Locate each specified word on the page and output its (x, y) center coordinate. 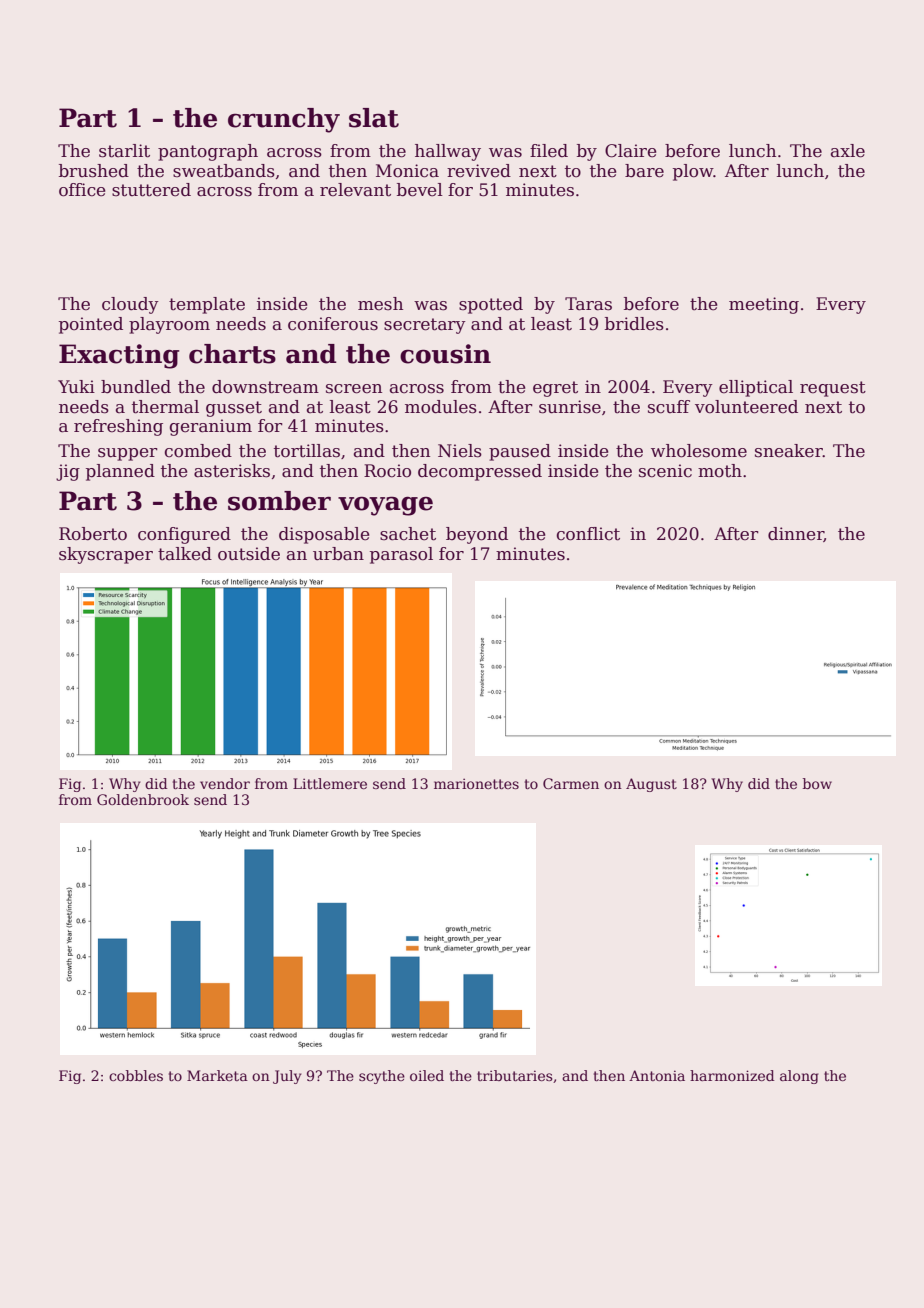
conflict (588, 534)
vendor (225, 783)
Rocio (387, 471)
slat (374, 118)
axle (848, 151)
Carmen (571, 783)
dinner (796, 534)
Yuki (76, 387)
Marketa (217, 1075)
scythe (382, 1077)
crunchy (284, 120)
